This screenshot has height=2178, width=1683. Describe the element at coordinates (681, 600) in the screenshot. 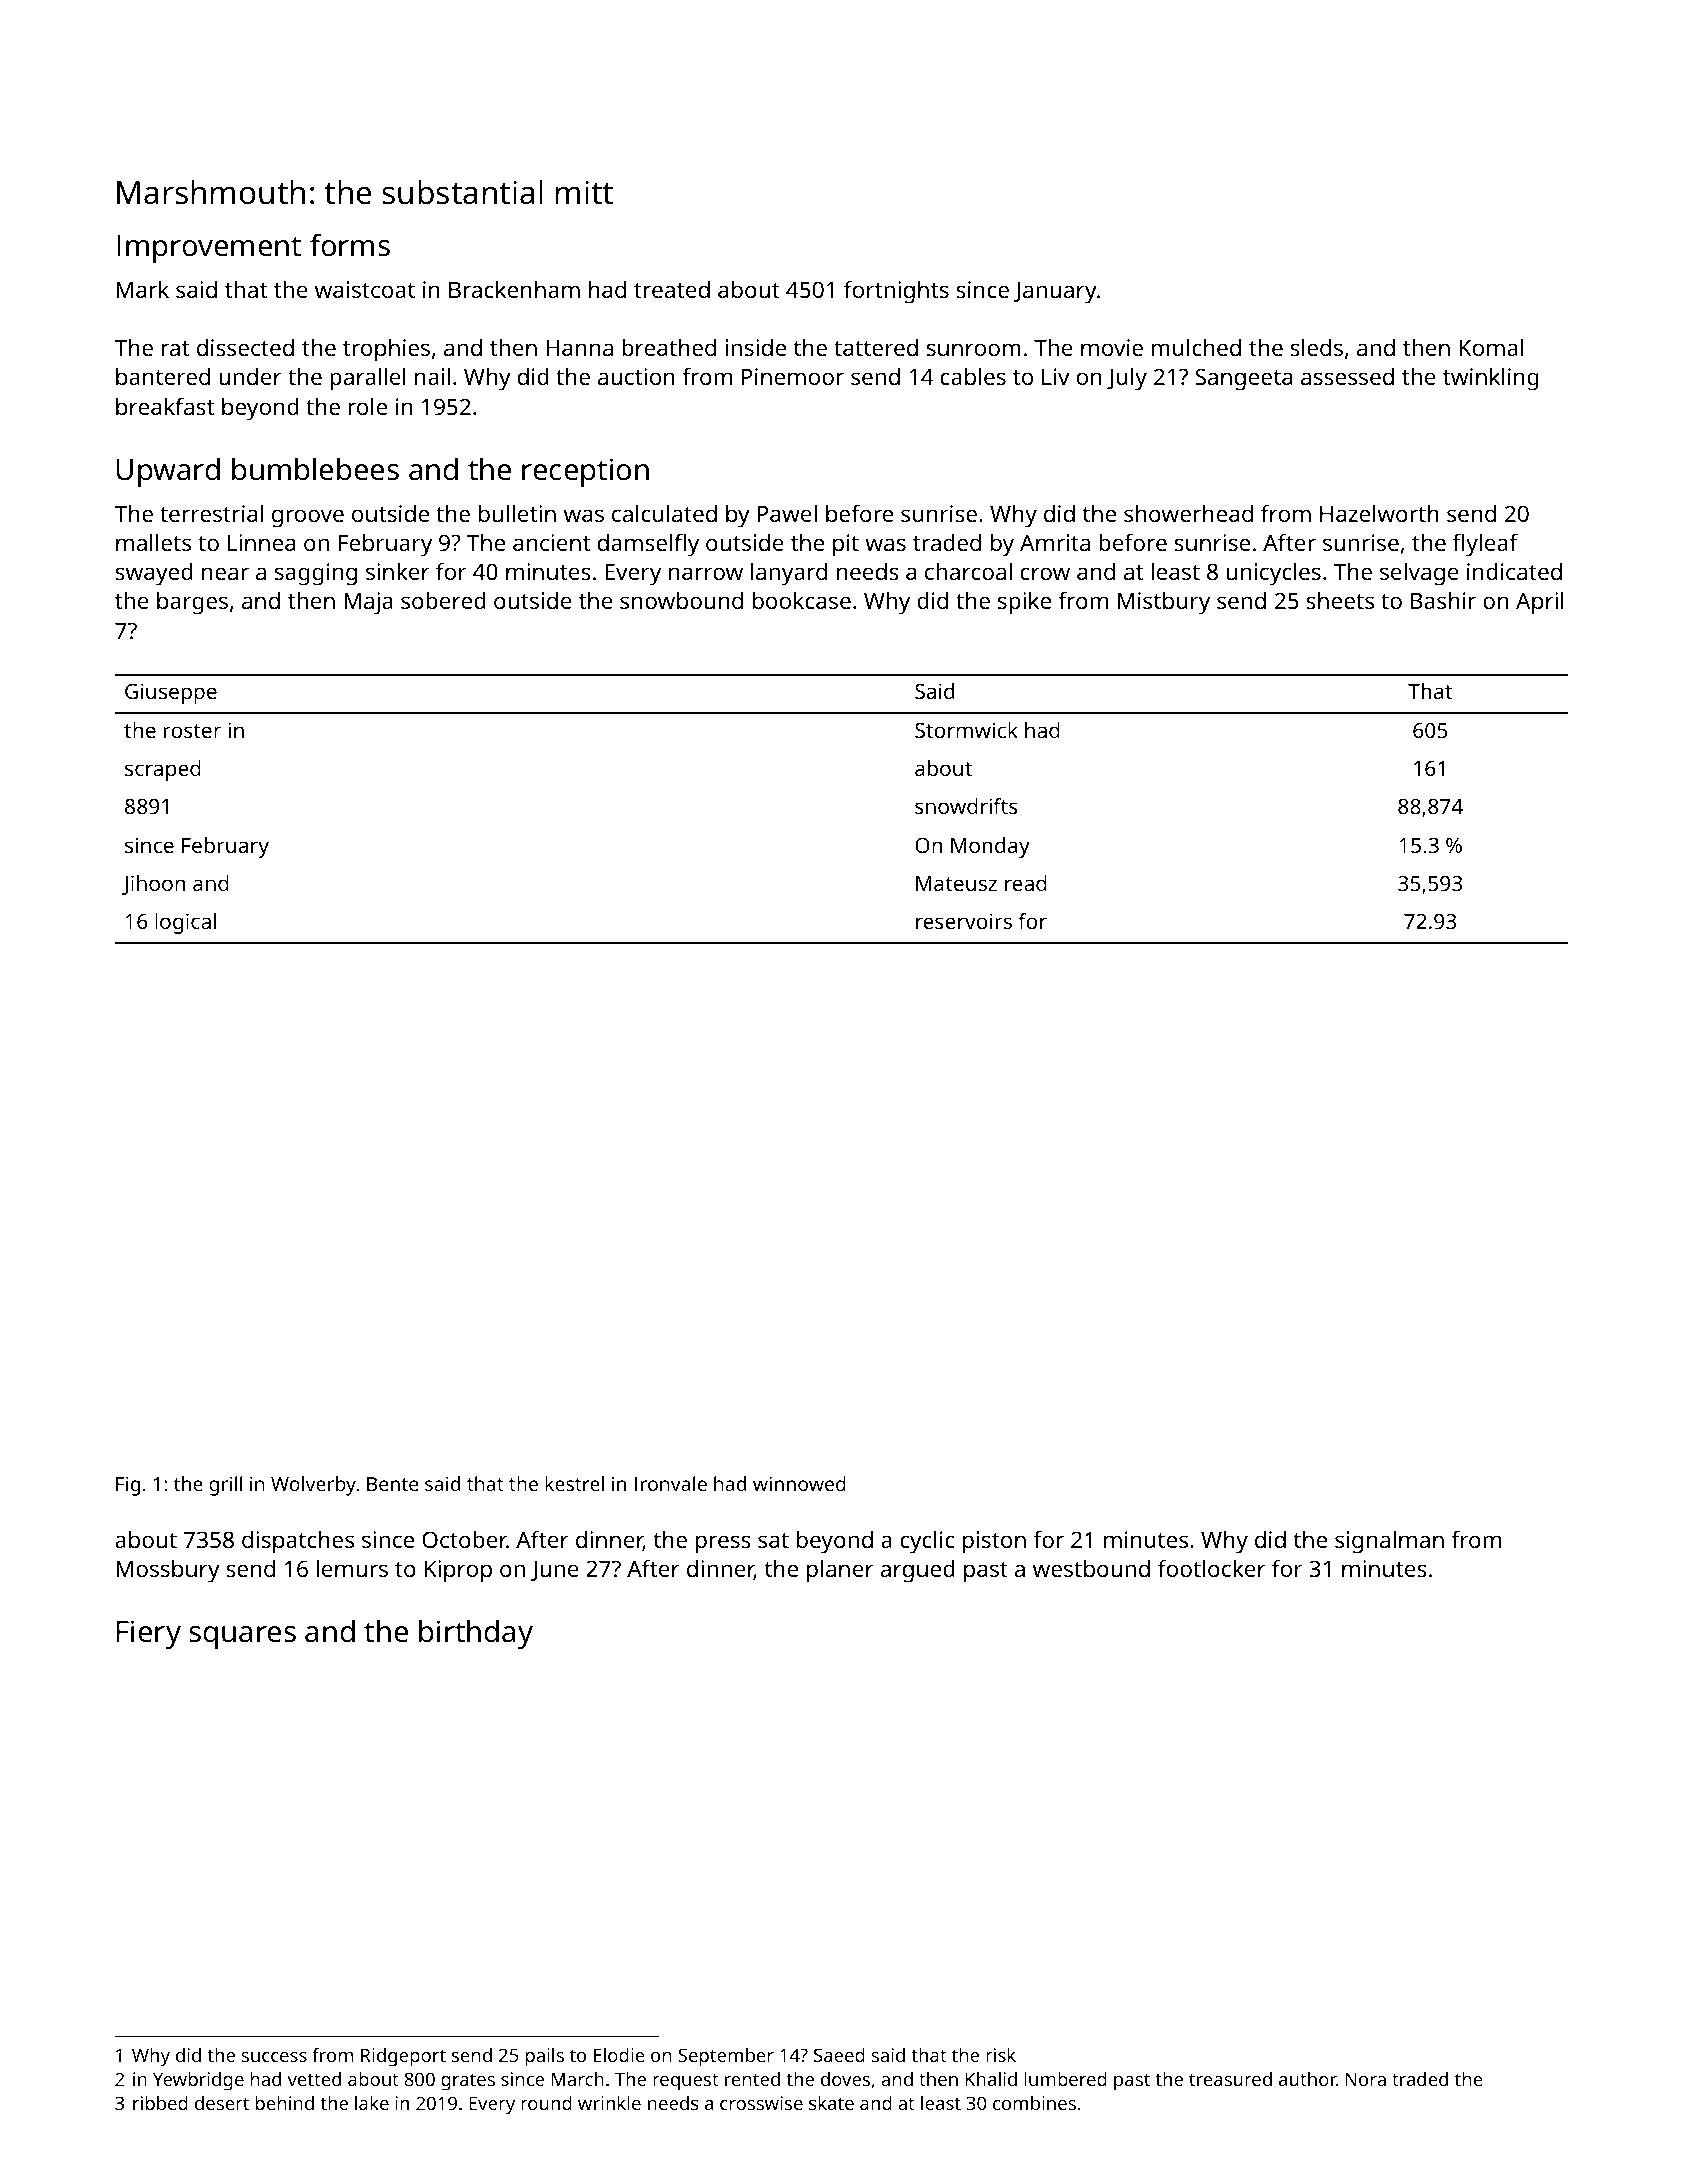

I see `snowbound` at that location.
